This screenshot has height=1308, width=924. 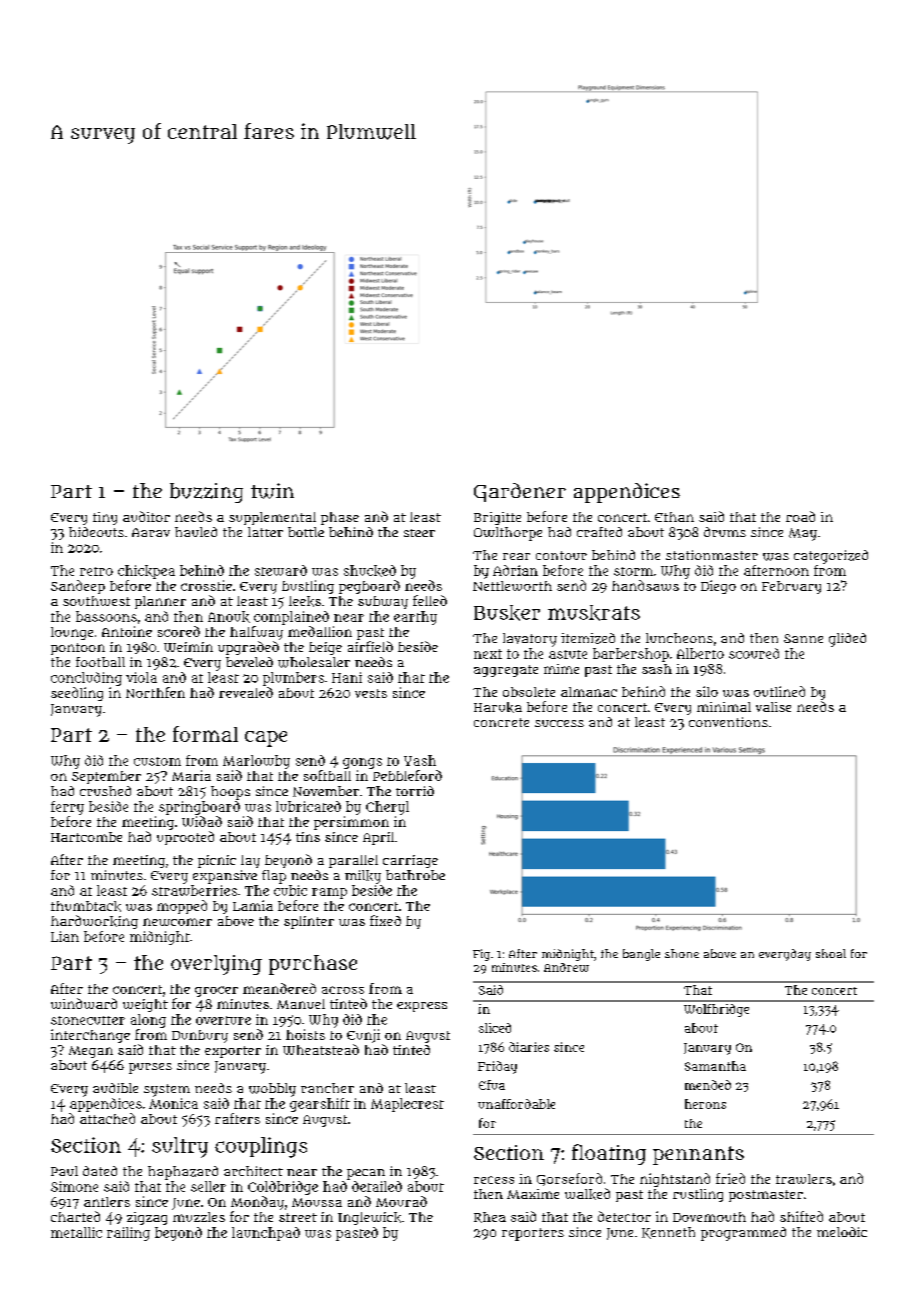 What do you see at coordinates (206, 585) in the screenshot?
I see `crosstie` at bounding box center [206, 585].
